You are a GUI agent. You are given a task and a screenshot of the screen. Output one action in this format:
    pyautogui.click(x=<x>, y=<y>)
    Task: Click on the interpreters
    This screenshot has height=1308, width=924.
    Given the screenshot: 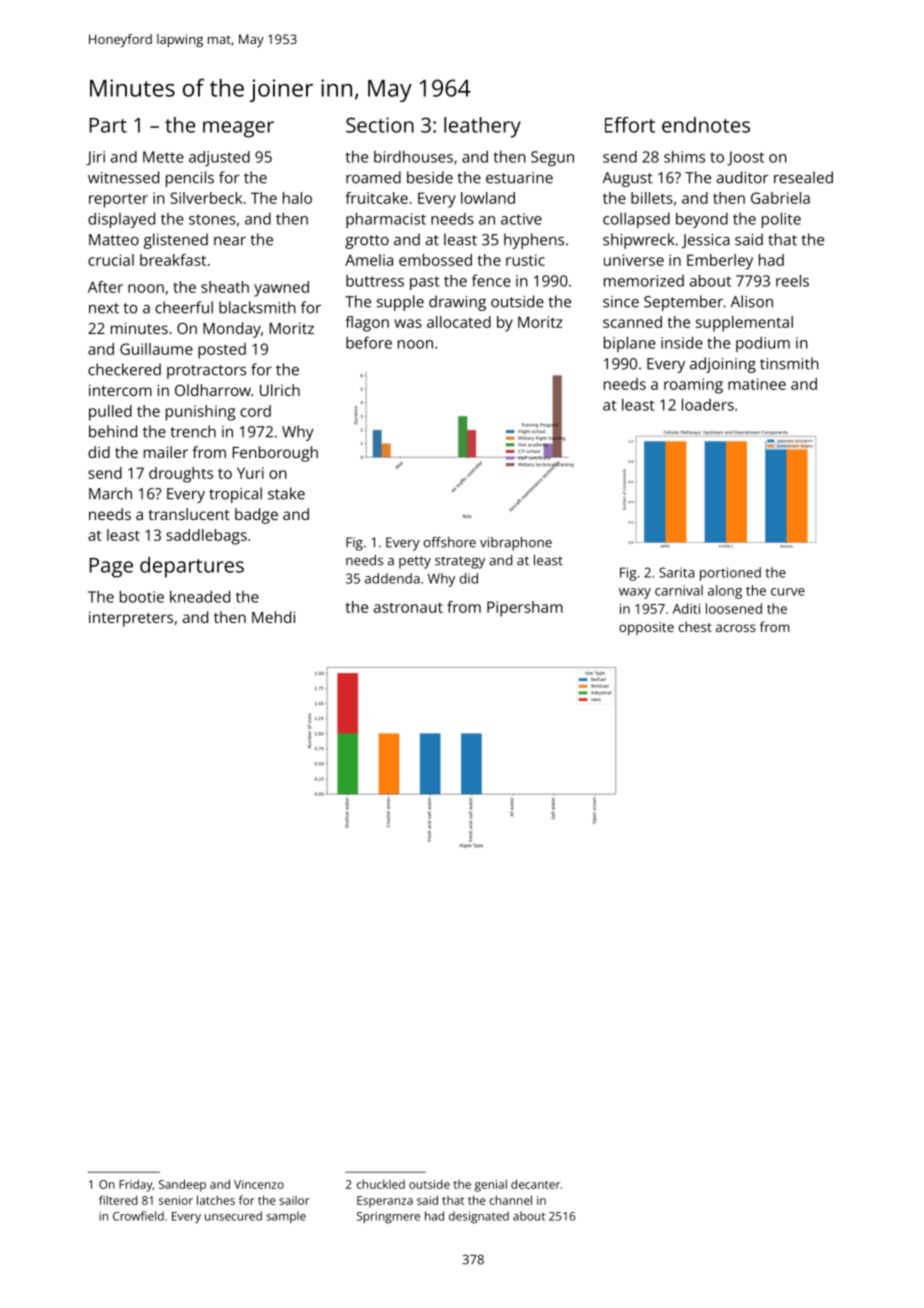 What is the action you would take?
    pyautogui.click(x=131, y=619)
